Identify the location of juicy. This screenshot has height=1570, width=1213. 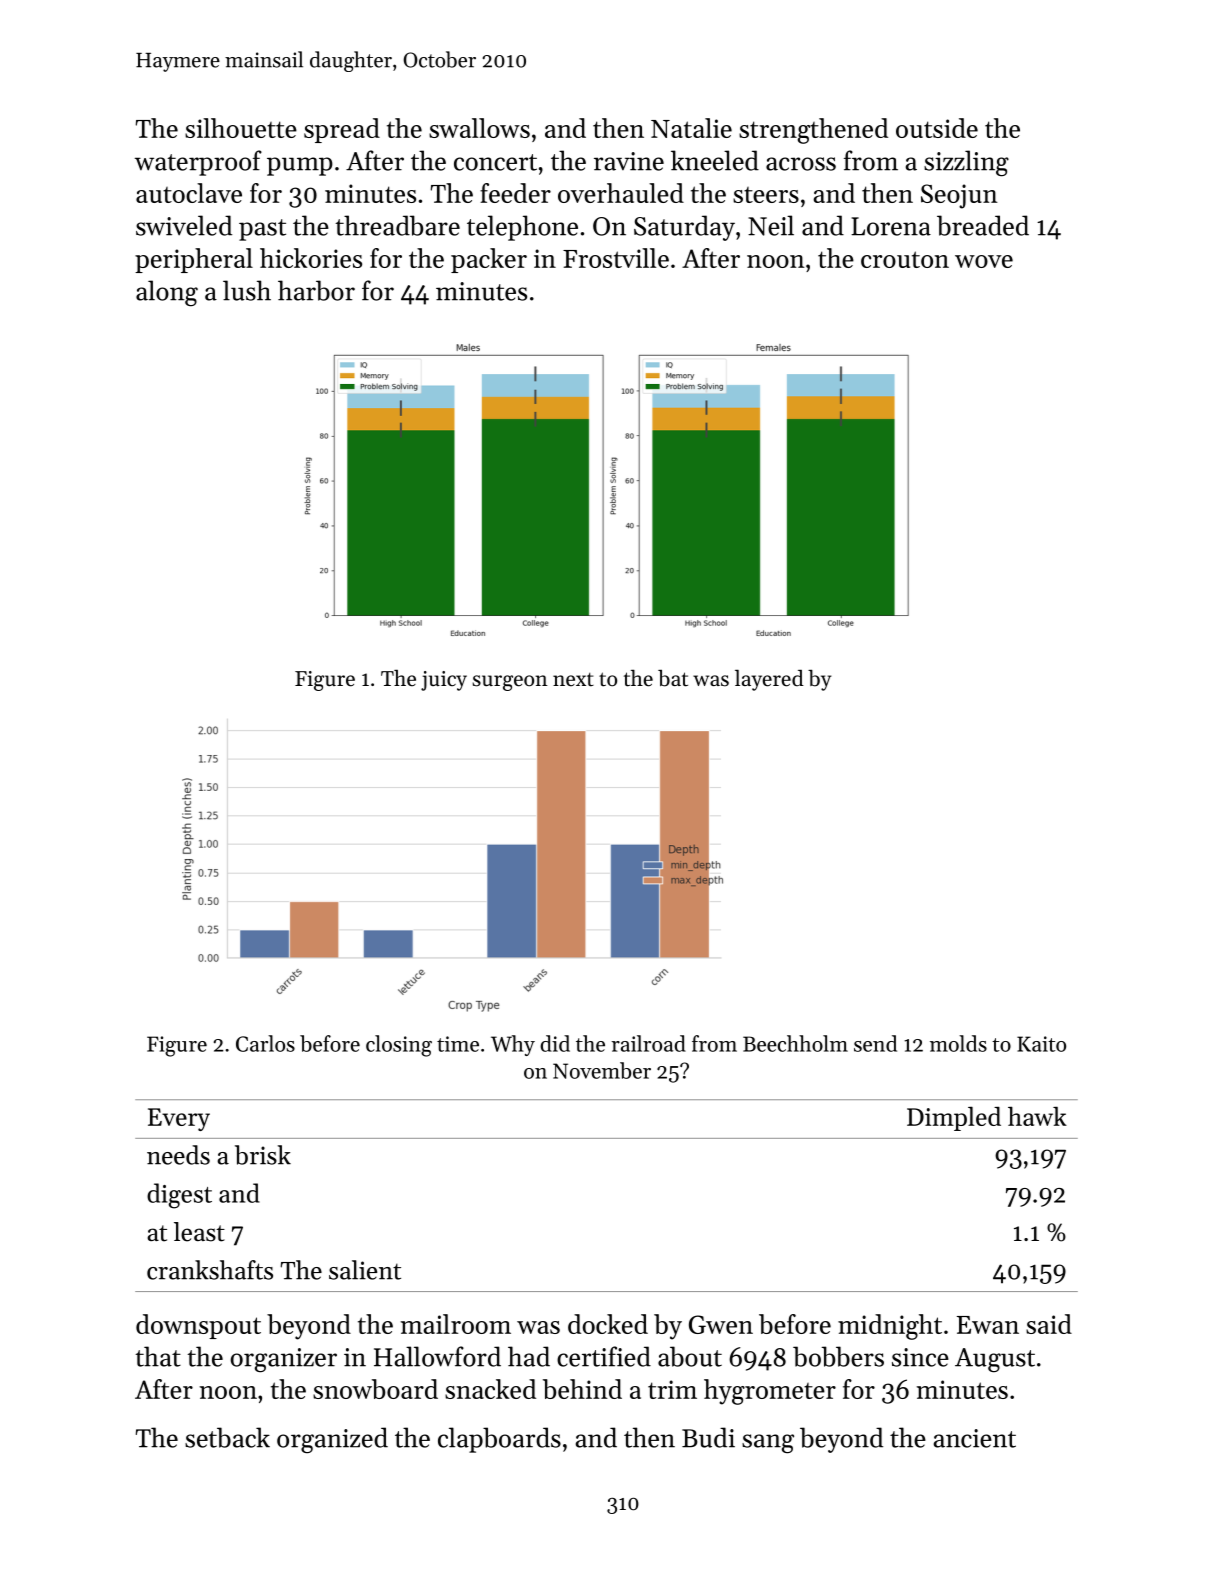
(444, 681).
